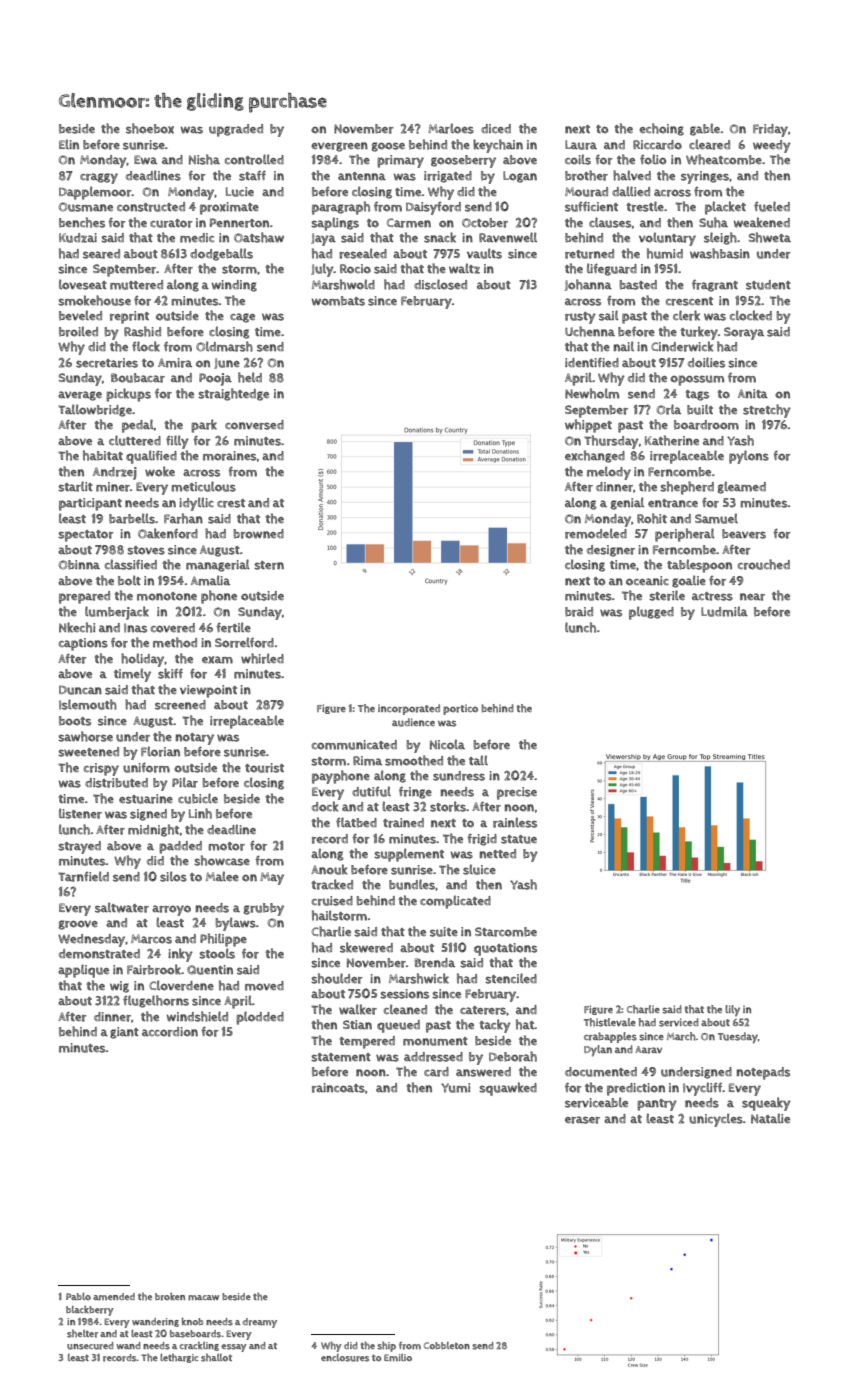  I want to click on notepads, so click(763, 1073).
